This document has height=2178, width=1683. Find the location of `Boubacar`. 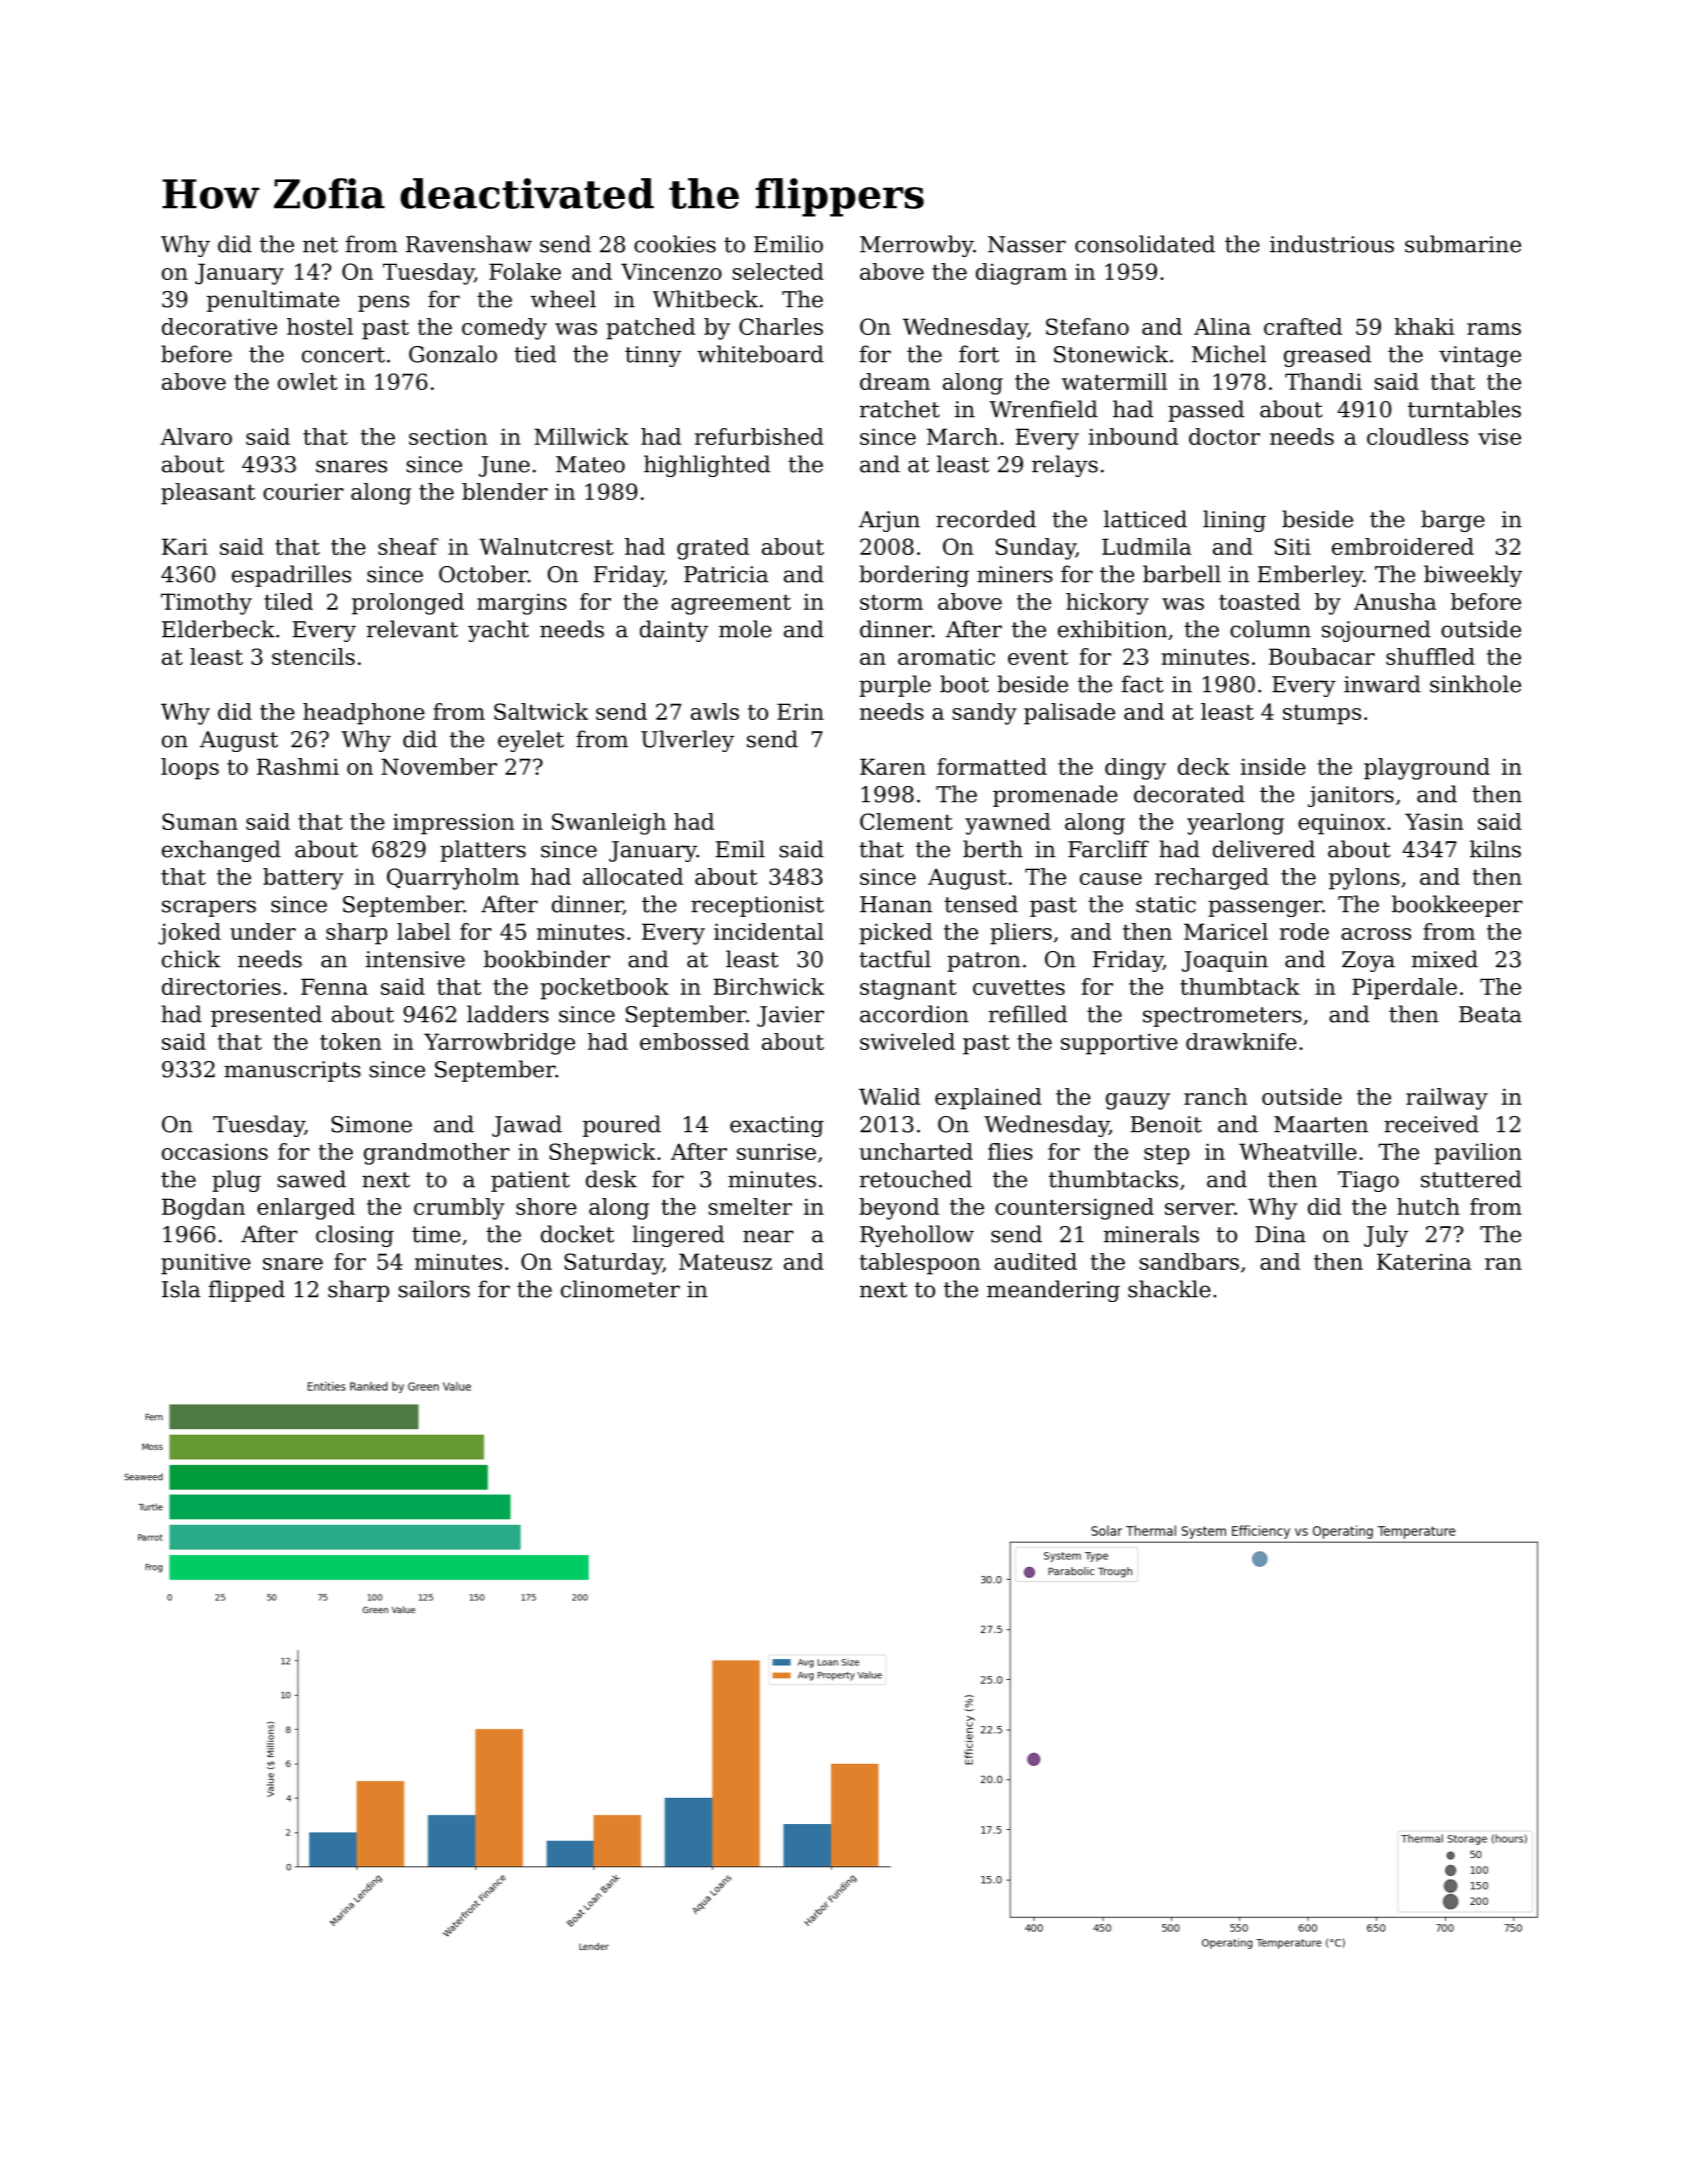

Boubacar is located at coordinates (1322, 656).
